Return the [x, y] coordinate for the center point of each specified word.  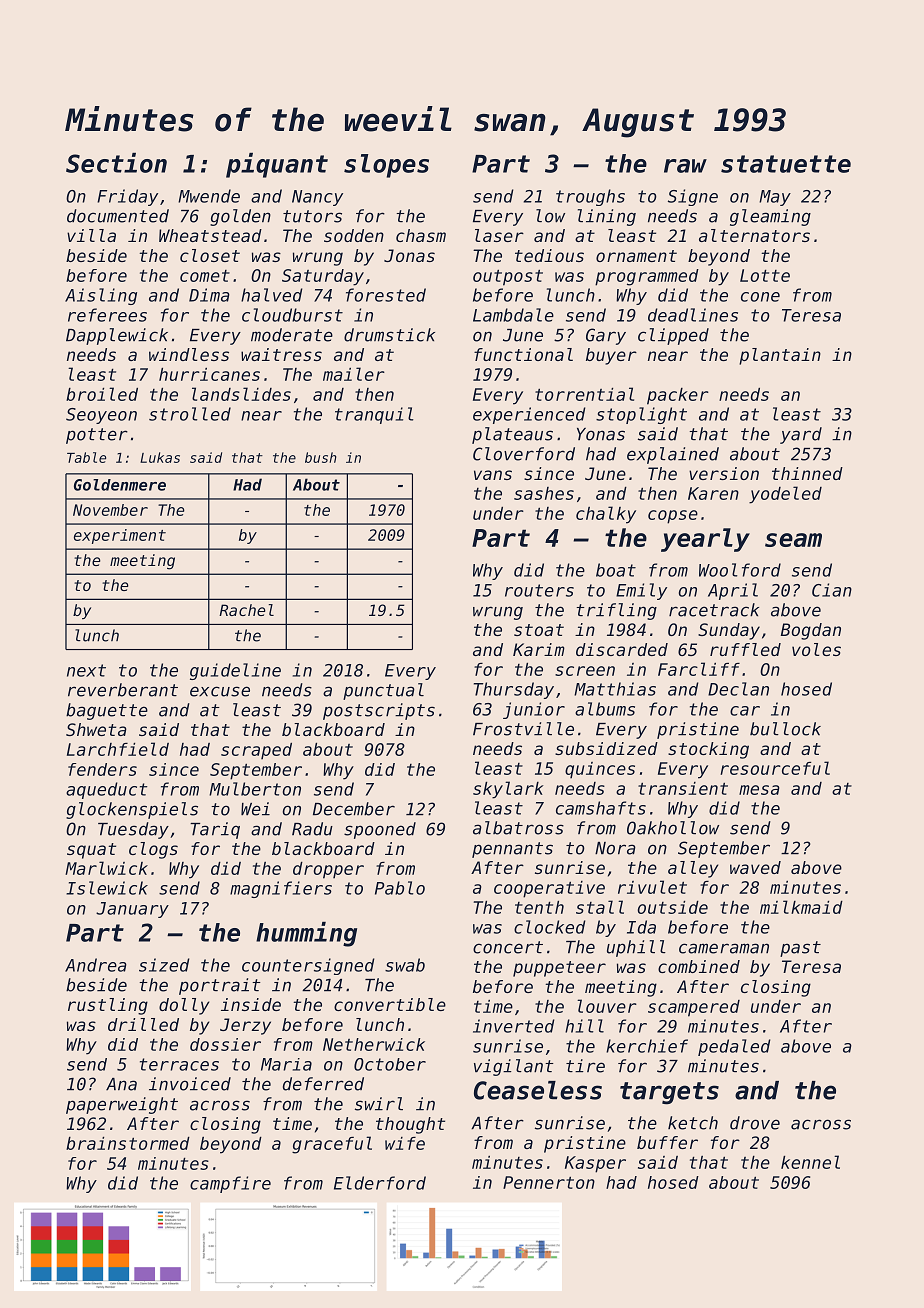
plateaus [512, 435]
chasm [421, 235]
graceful [332, 1145]
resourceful [775, 768]
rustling [108, 1006]
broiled [102, 394]
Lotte [765, 275]
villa [91, 235]
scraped [256, 751]
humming [306, 934]
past [800, 949]
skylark [508, 790]
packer [678, 396]
